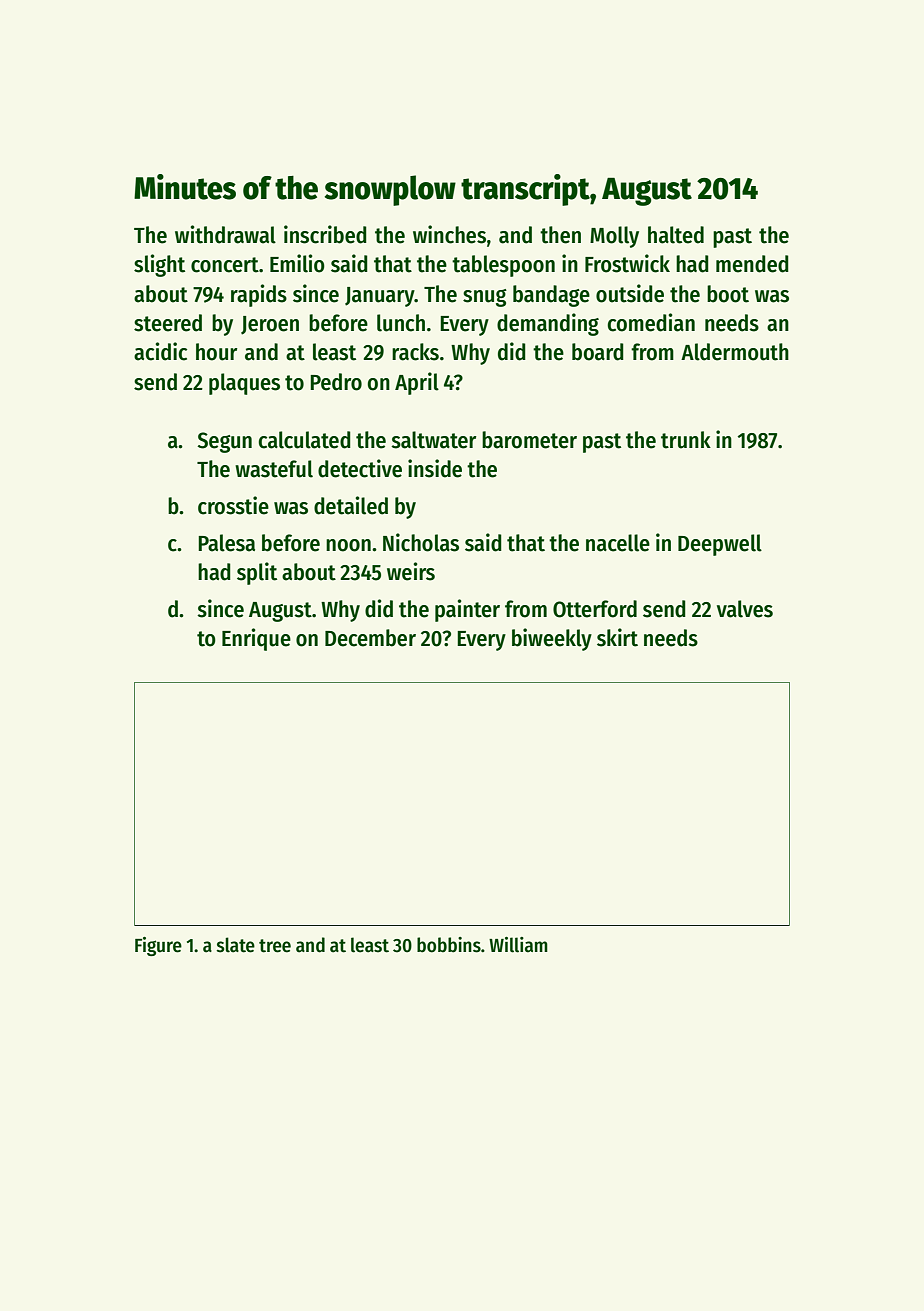 This screenshot has height=1311, width=924. What do you see at coordinates (449, 234) in the screenshot?
I see `winches` at bounding box center [449, 234].
